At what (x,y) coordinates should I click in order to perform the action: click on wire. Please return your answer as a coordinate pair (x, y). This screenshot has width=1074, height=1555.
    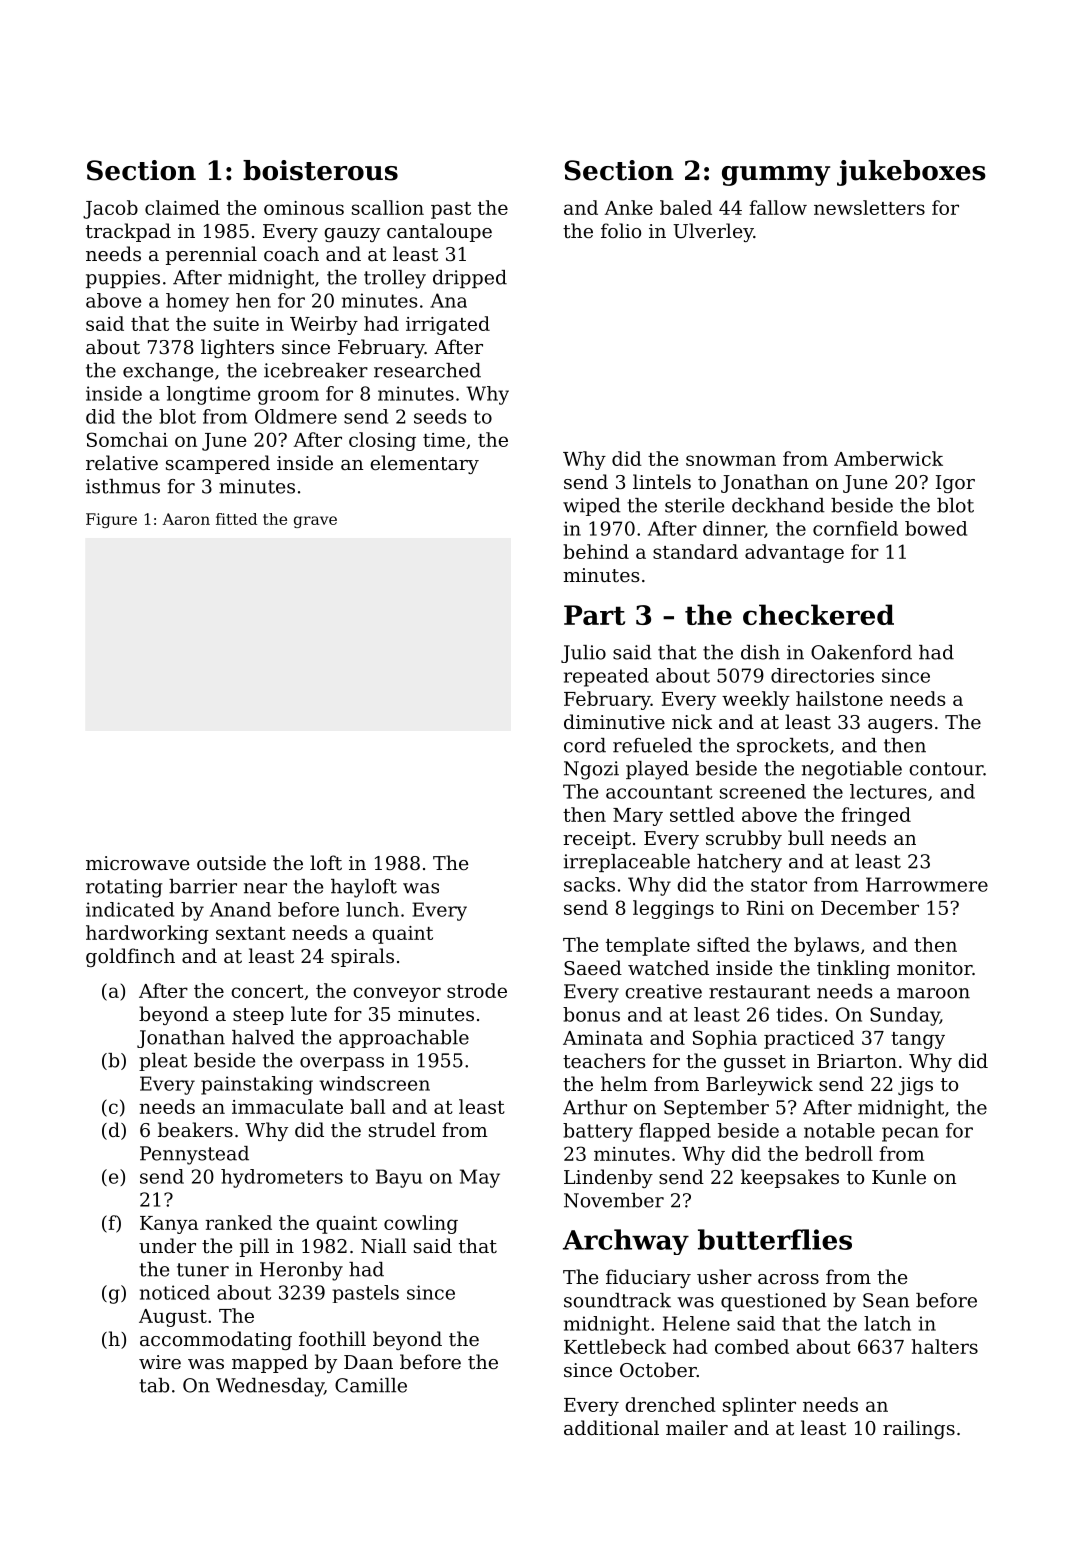
    Looking at the image, I should click on (160, 1362).
